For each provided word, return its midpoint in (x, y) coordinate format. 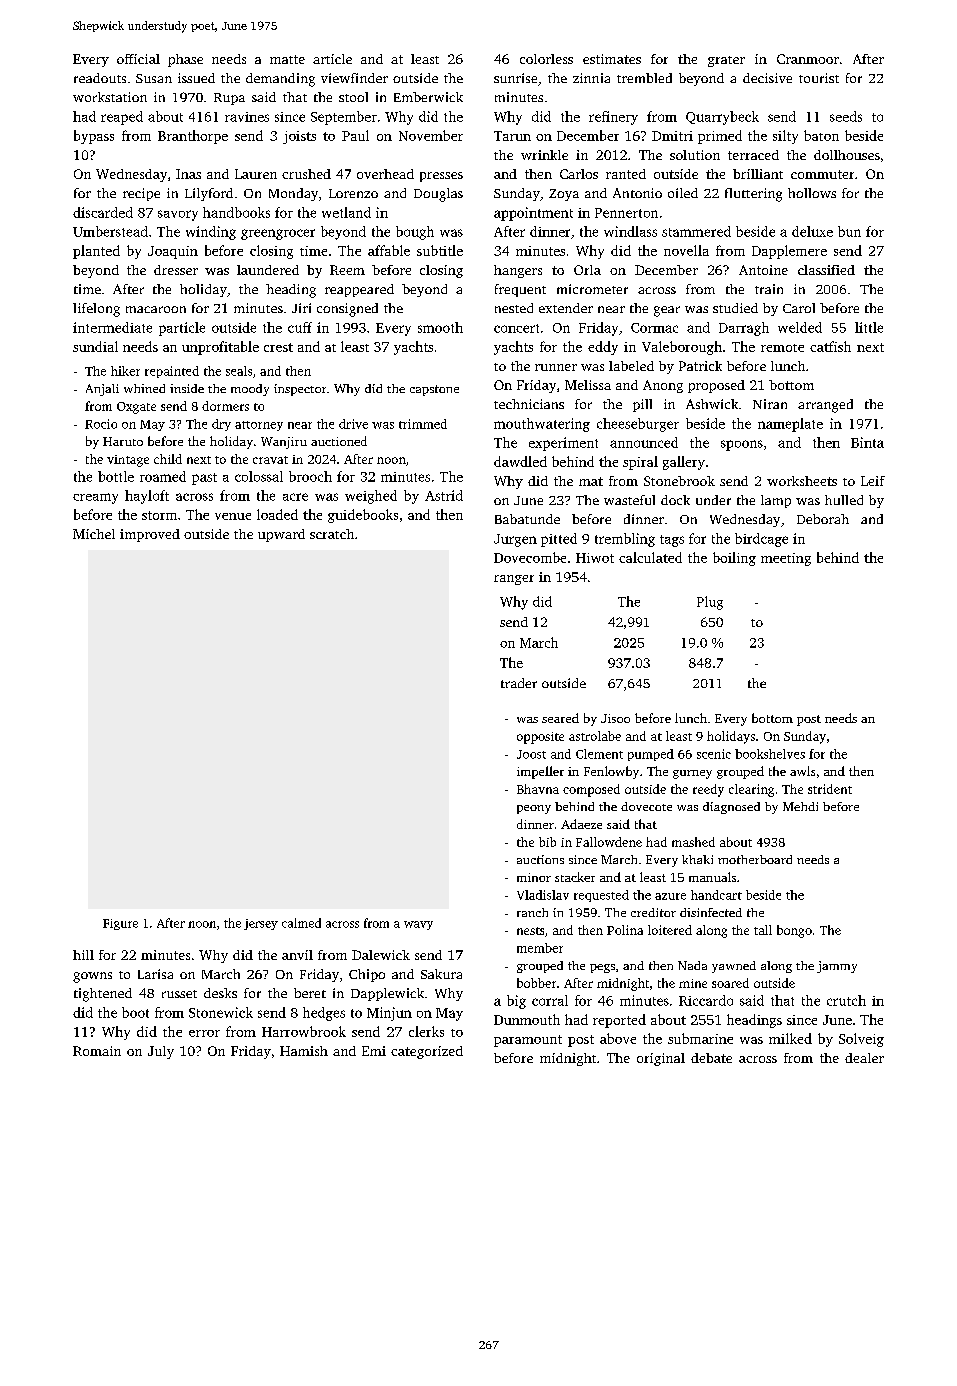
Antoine (763, 270)
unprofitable (220, 348)
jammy (837, 967)
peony (534, 809)
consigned (347, 310)
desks (220, 993)
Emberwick (428, 97)
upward (281, 535)
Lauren (256, 174)
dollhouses (847, 155)
